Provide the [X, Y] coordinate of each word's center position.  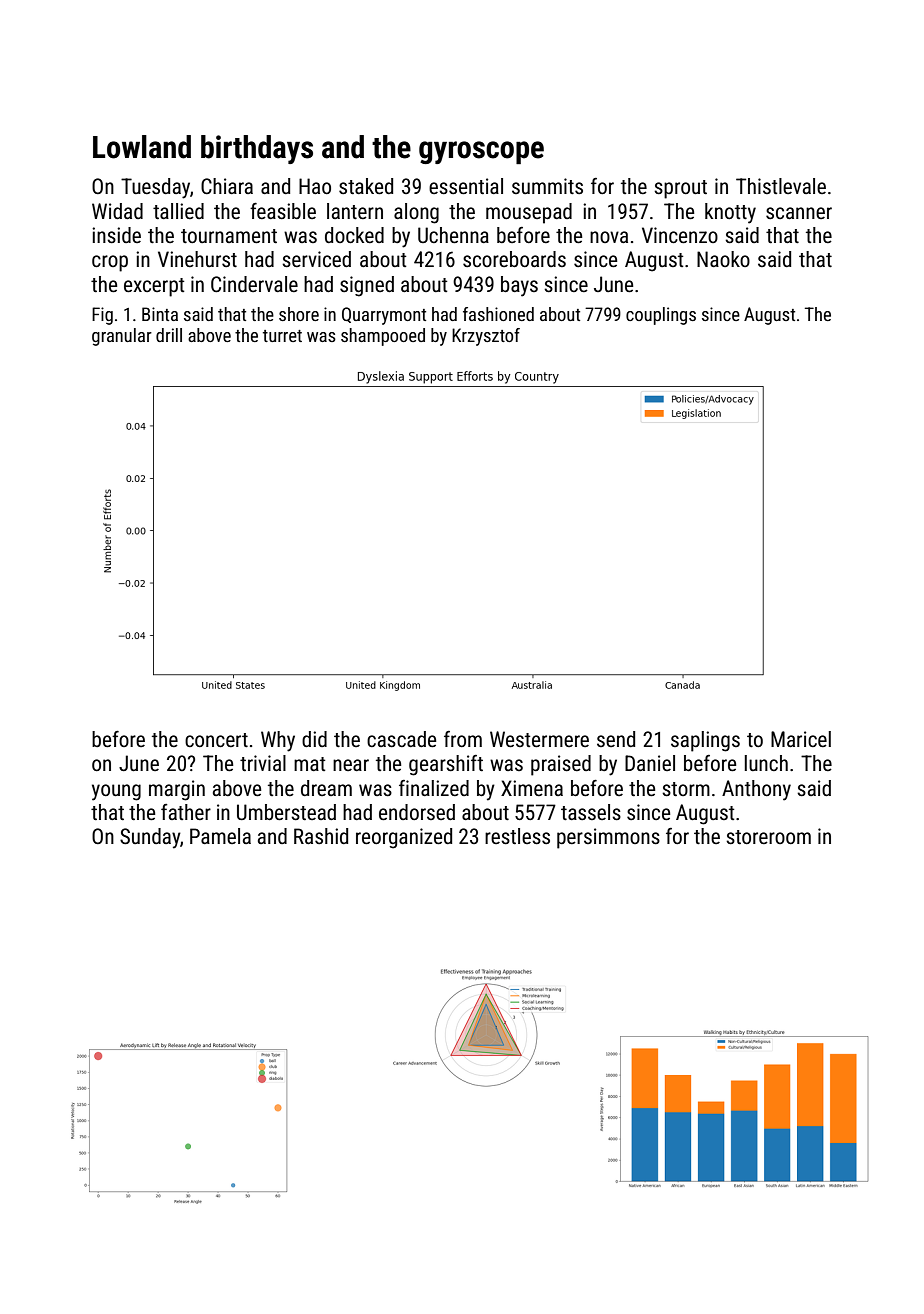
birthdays [257, 149]
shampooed [383, 337]
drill [169, 335]
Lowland [142, 147]
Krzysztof [486, 337]
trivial [263, 763]
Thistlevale [781, 186]
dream [326, 788]
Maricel [801, 739]
